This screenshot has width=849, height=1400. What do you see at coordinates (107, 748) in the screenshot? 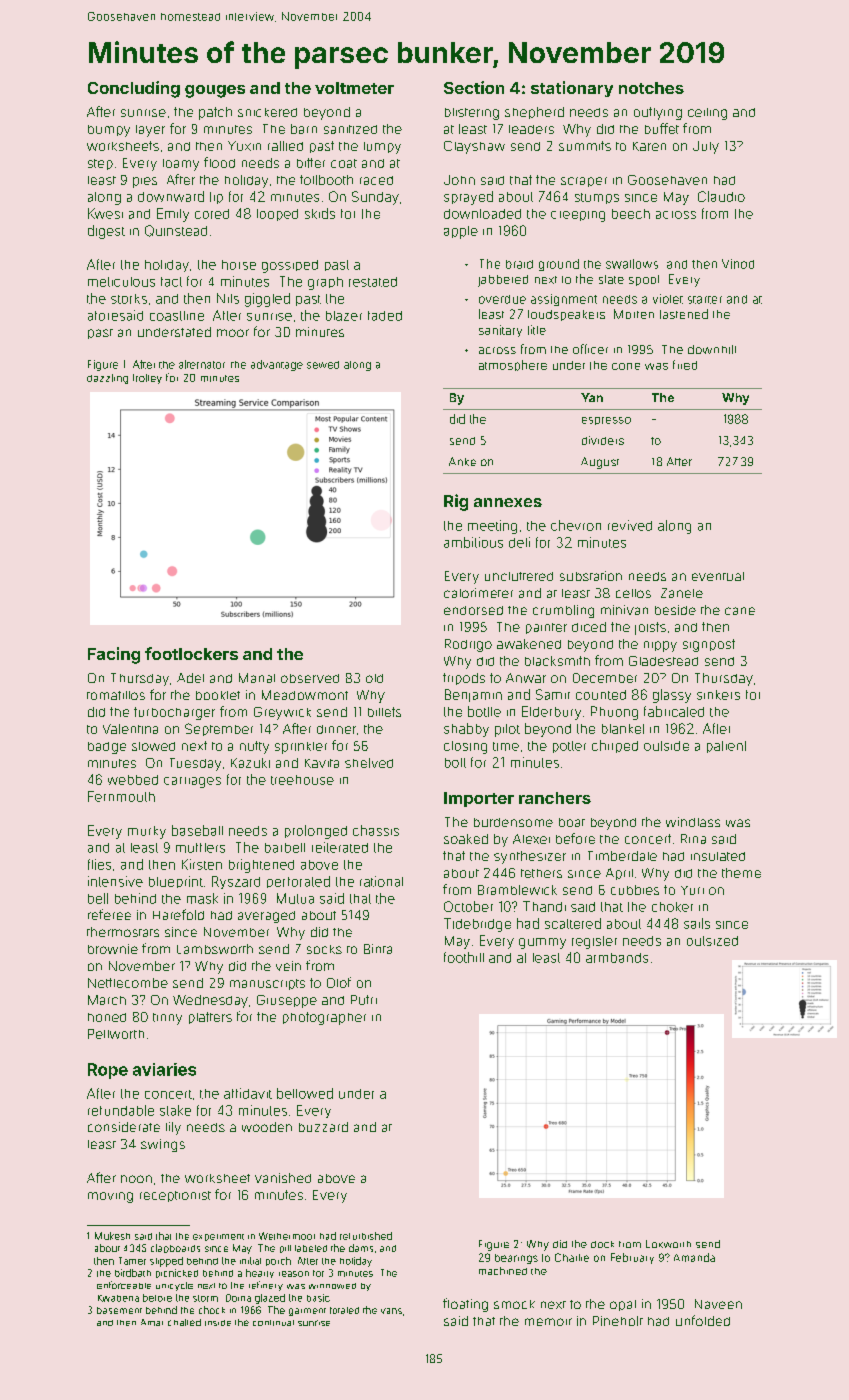
I see `badge` at bounding box center [107, 748].
